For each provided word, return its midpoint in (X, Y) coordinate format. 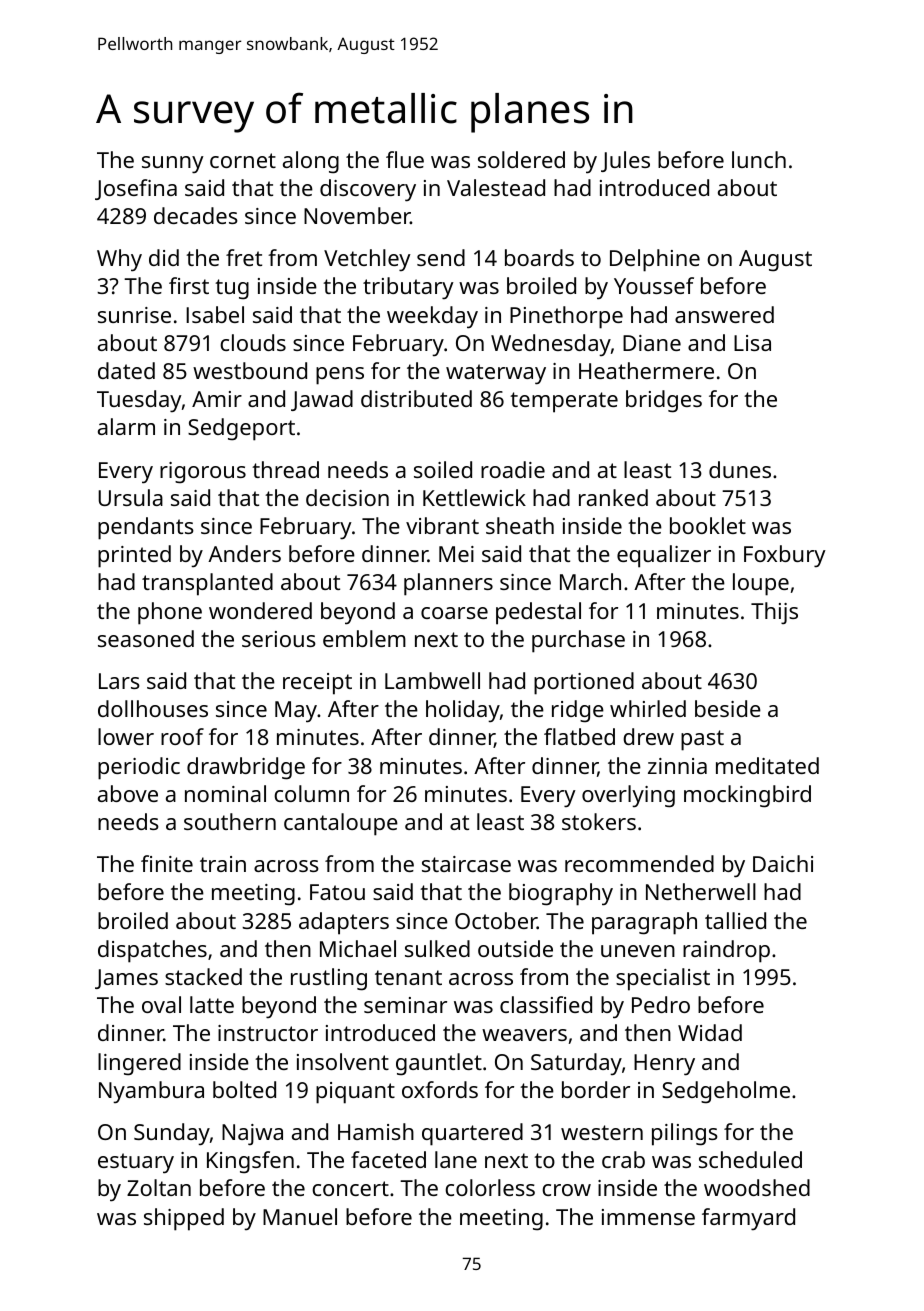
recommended (639, 863)
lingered (139, 1064)
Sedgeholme (726, 1092)
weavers (524, 1035)
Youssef (654, 285)
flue (405, 159)
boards (539, 257)
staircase (466, 864)
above (128, 793)
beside (728, 708)
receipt (317, 684)
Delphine (655, 260)
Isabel (215, 314)
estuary (136, 1163)
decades (196, 215)
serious (279, 639)
